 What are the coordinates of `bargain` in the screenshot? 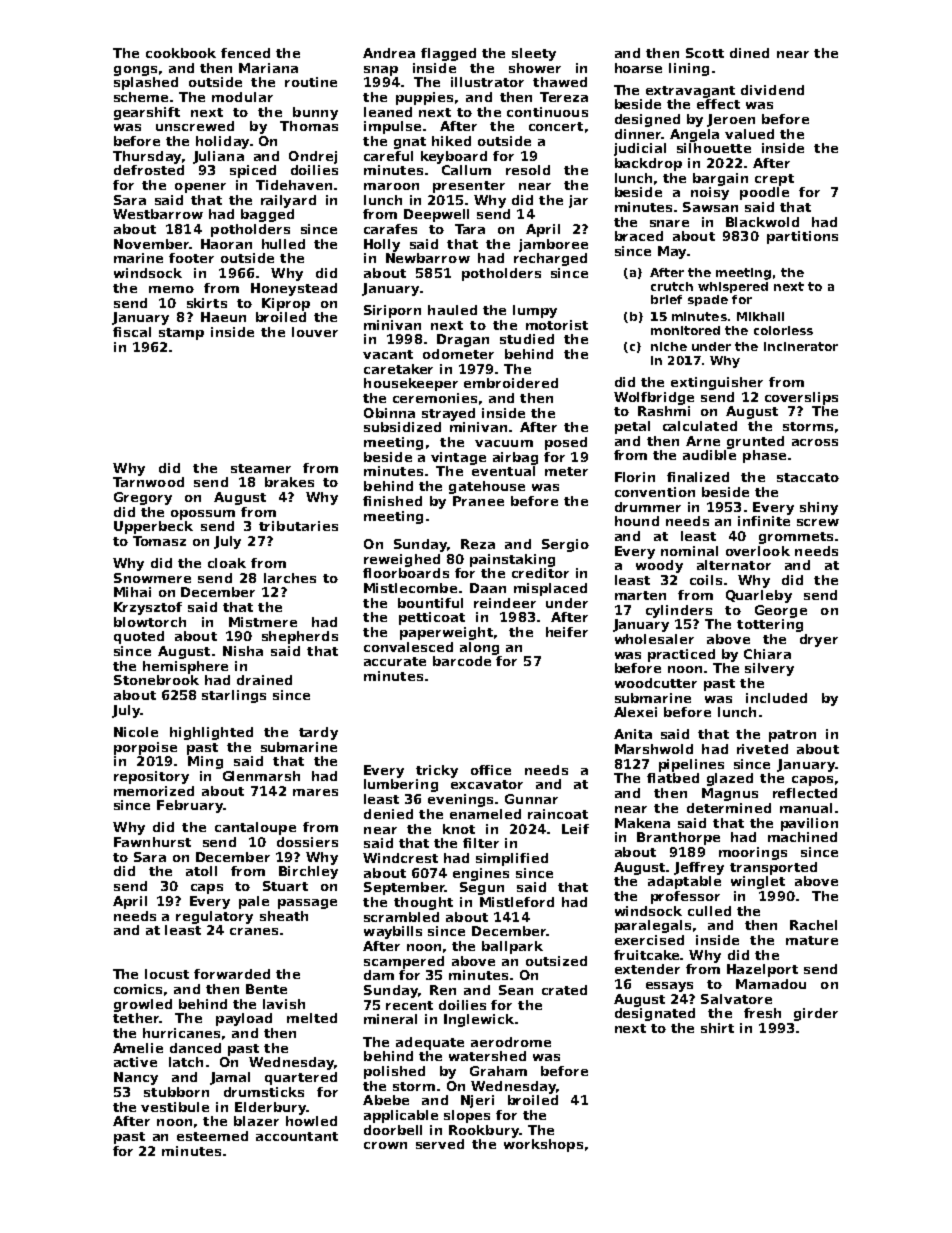 It's located at (720, 179).
